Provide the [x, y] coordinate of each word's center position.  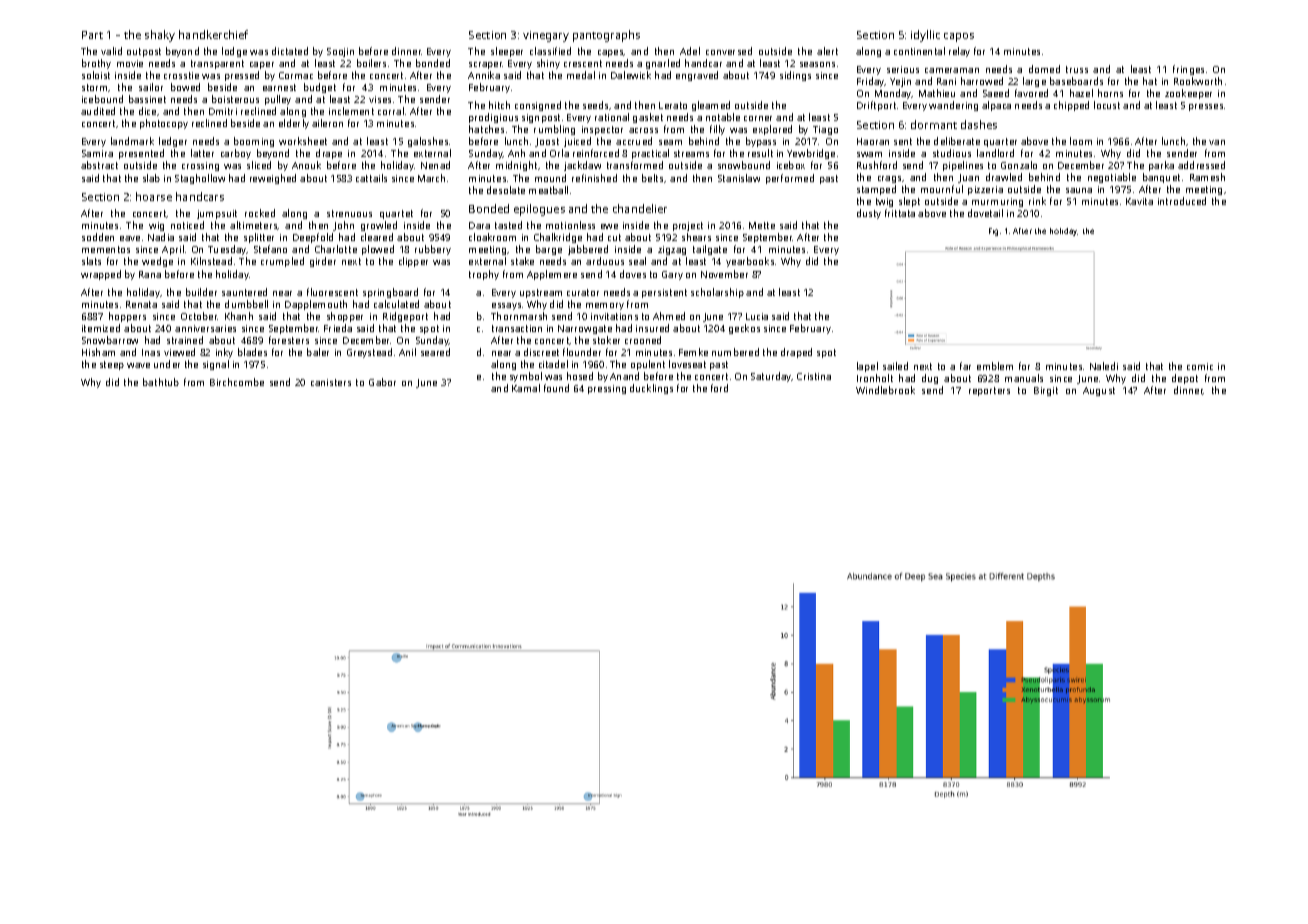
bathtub [161, 382]
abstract [99, 165]
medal [581, 75]
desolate [506, 190]
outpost [144, 52]
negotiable [1112, 178]
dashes [979, 124]
